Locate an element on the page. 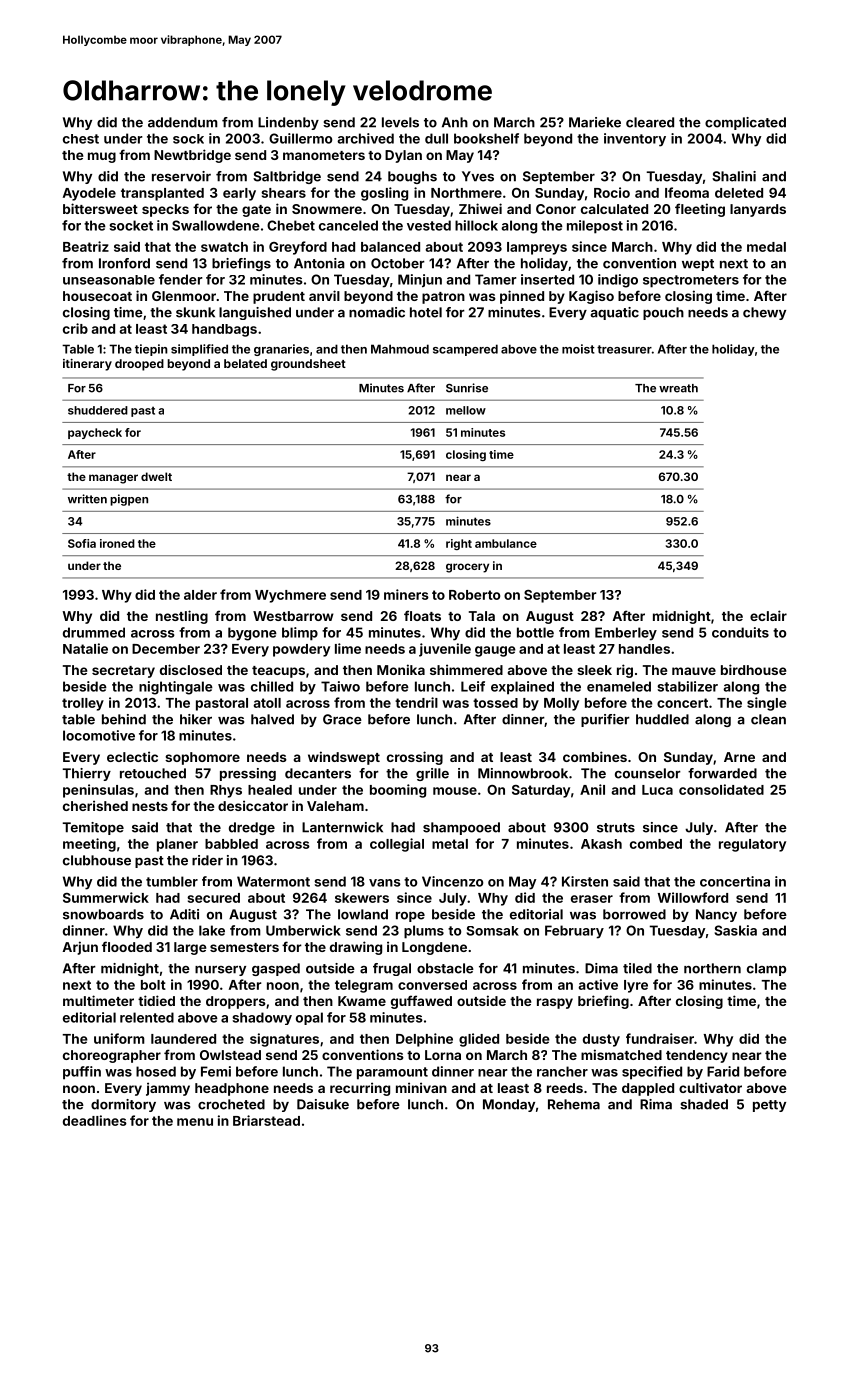 The image size is (849, 1400). borrowed is located at coordinates (634, 914).
